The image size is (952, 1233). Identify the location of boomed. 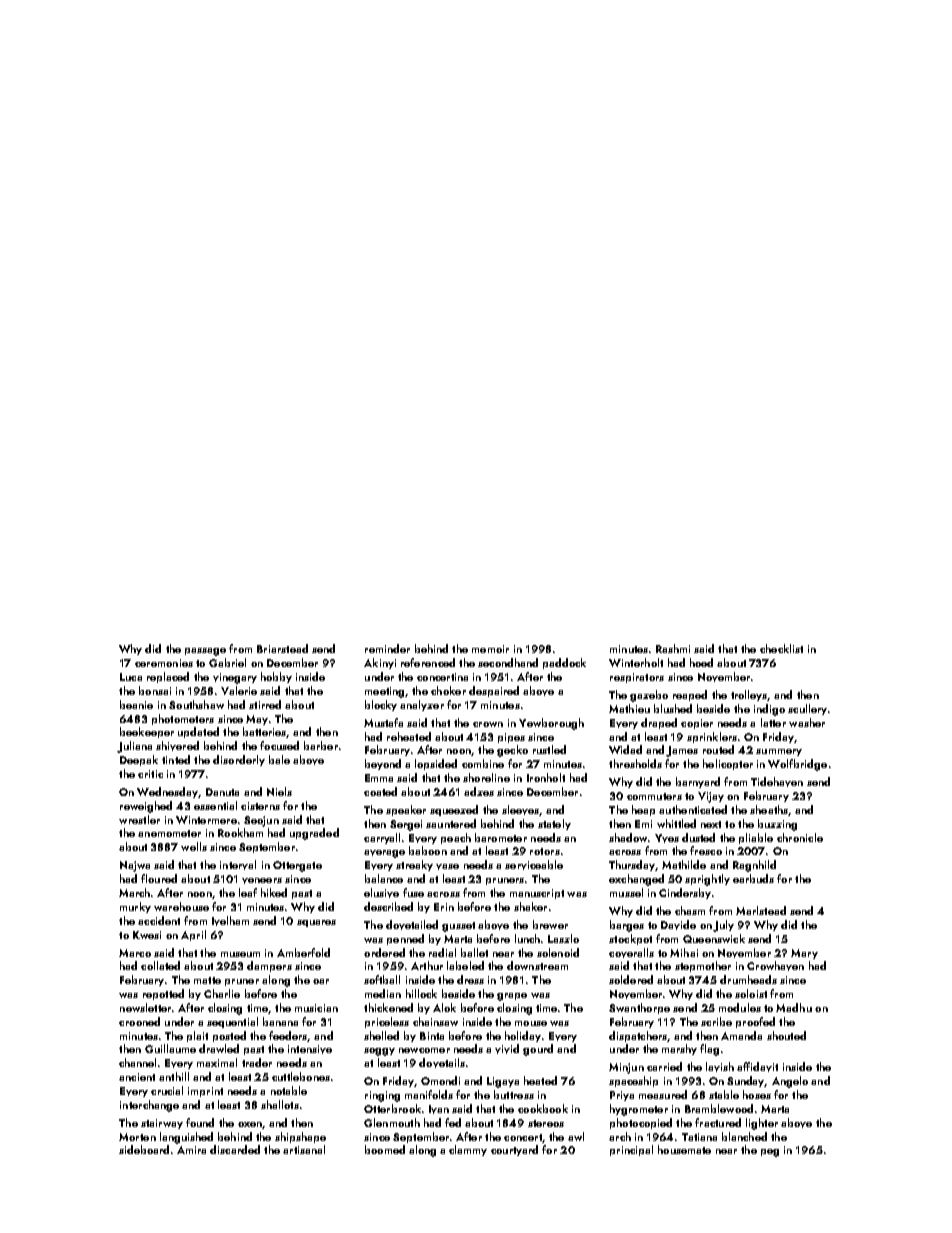
(385, 1149).
